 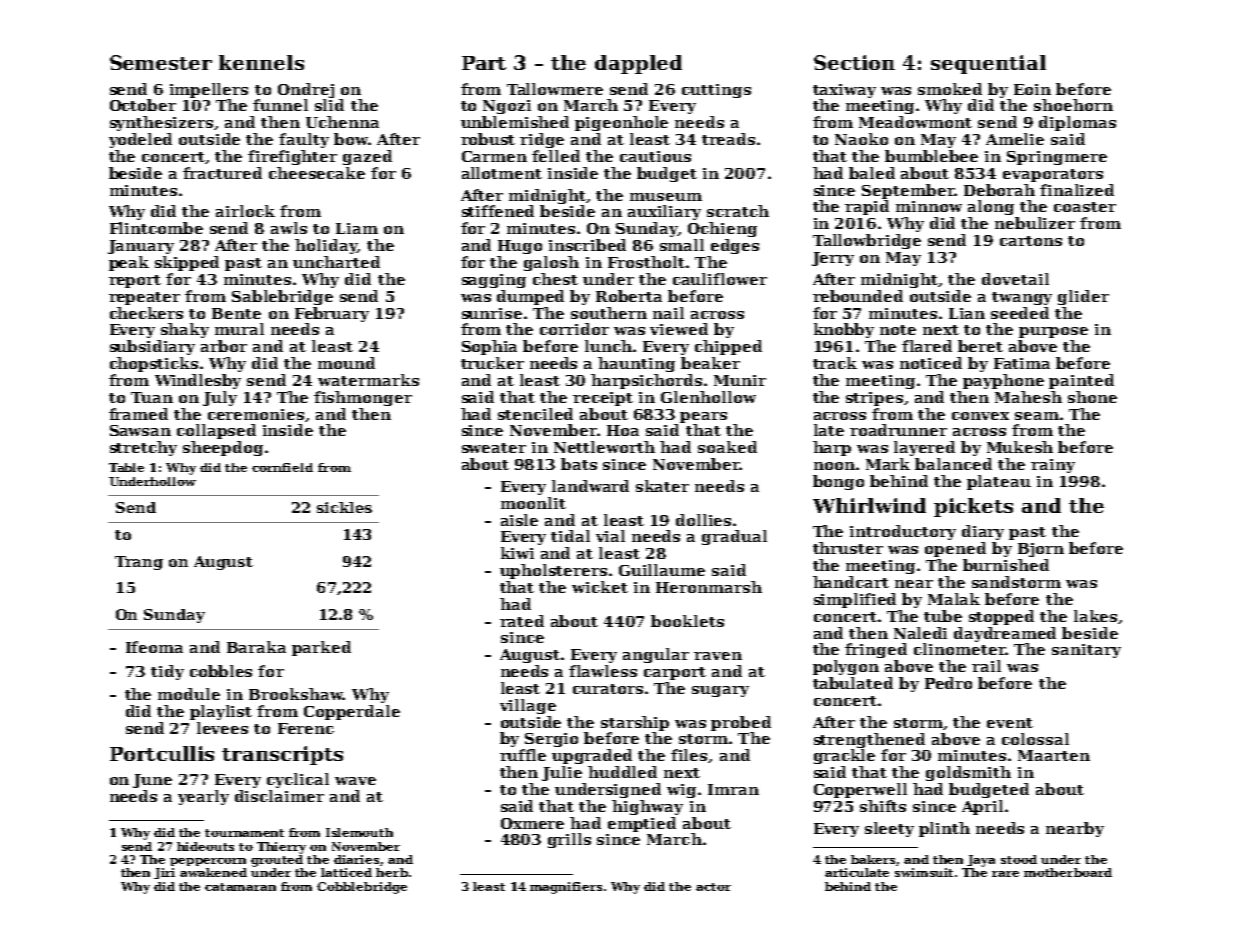 I want to click on Malak, so click(x=954, y=599).
